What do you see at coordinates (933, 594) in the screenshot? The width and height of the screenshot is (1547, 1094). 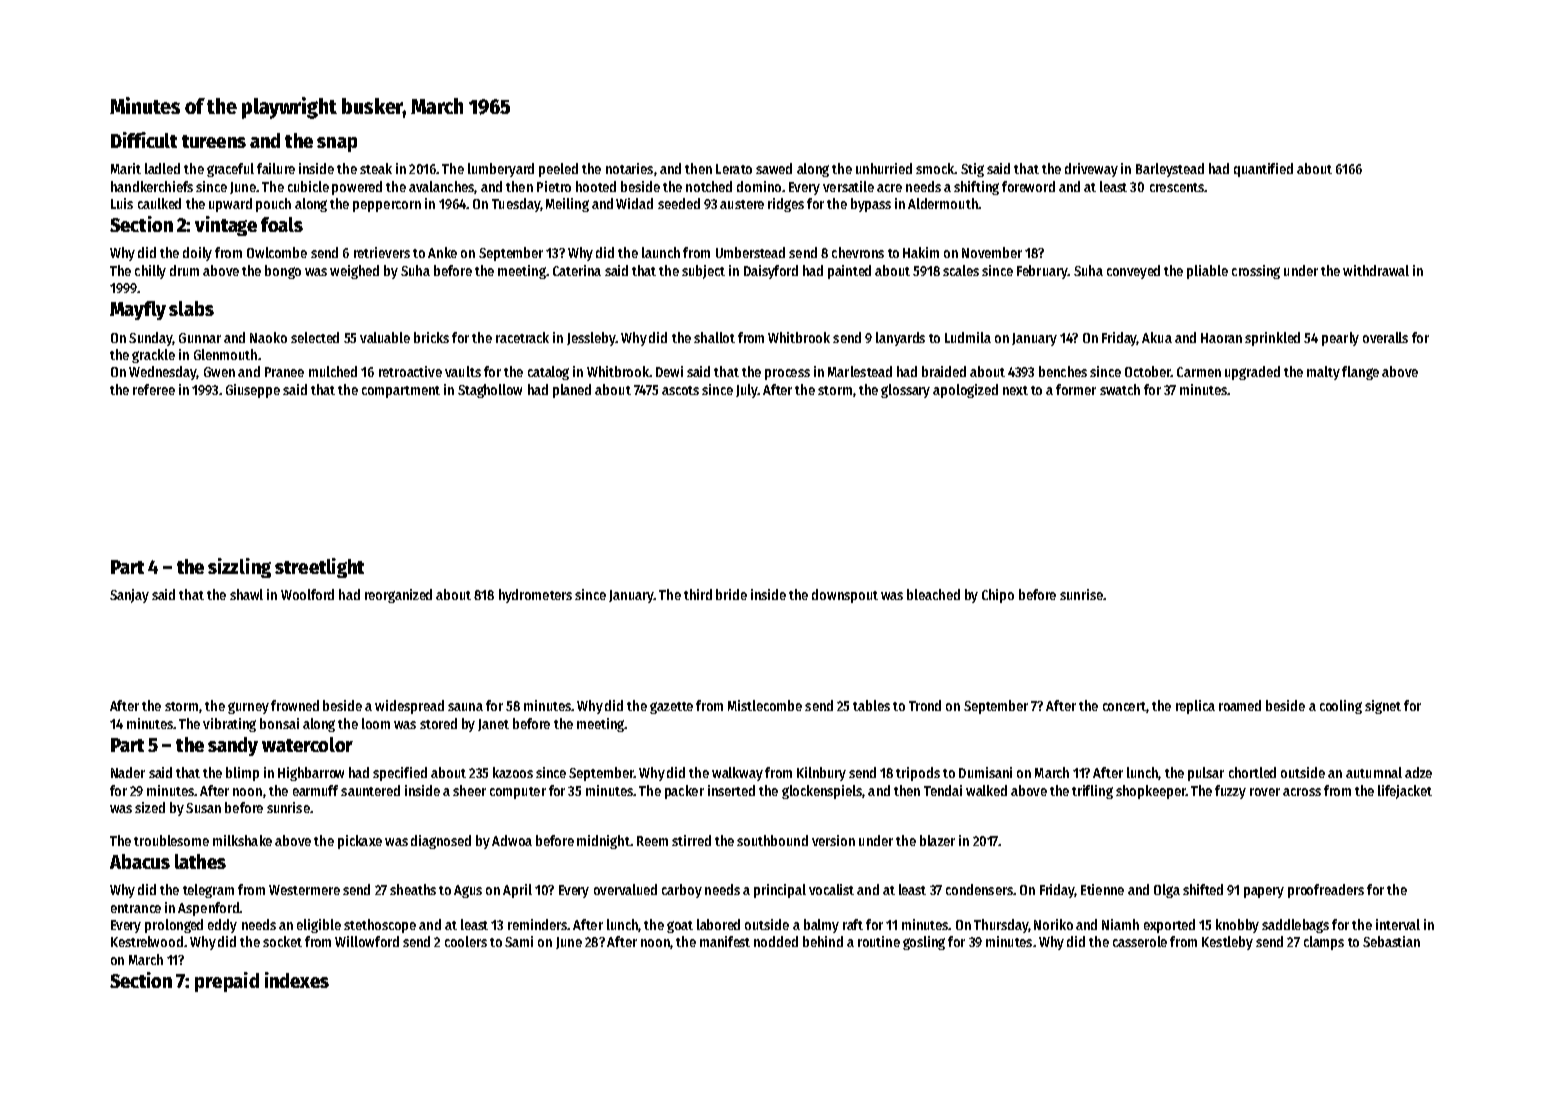 I see `bleached` at bounding box center [933, 594].
